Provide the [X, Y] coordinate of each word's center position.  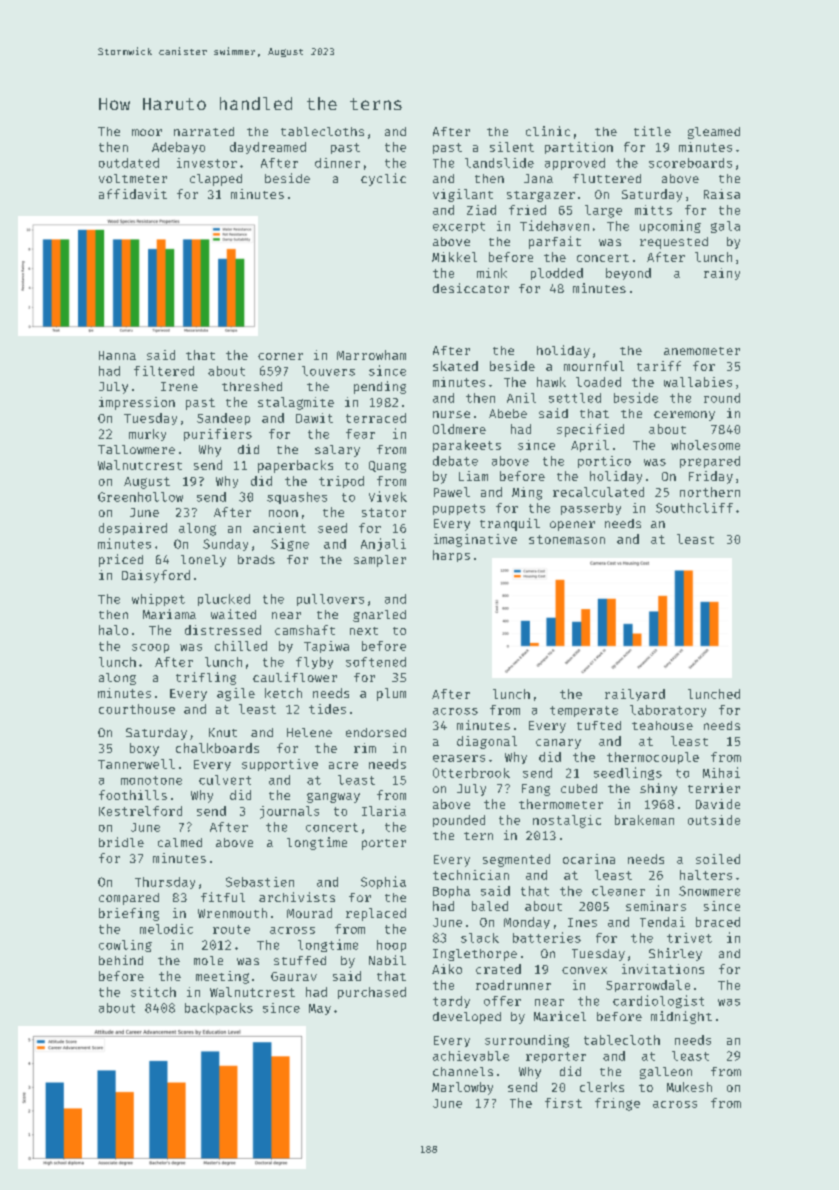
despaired [133, 529]
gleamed [714, 133]
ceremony [684, 416]
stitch [153, 992]
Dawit [314, 418]
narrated [204, 131]
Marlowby [462, 1088]
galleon [666, 1073]
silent [512, 147]
